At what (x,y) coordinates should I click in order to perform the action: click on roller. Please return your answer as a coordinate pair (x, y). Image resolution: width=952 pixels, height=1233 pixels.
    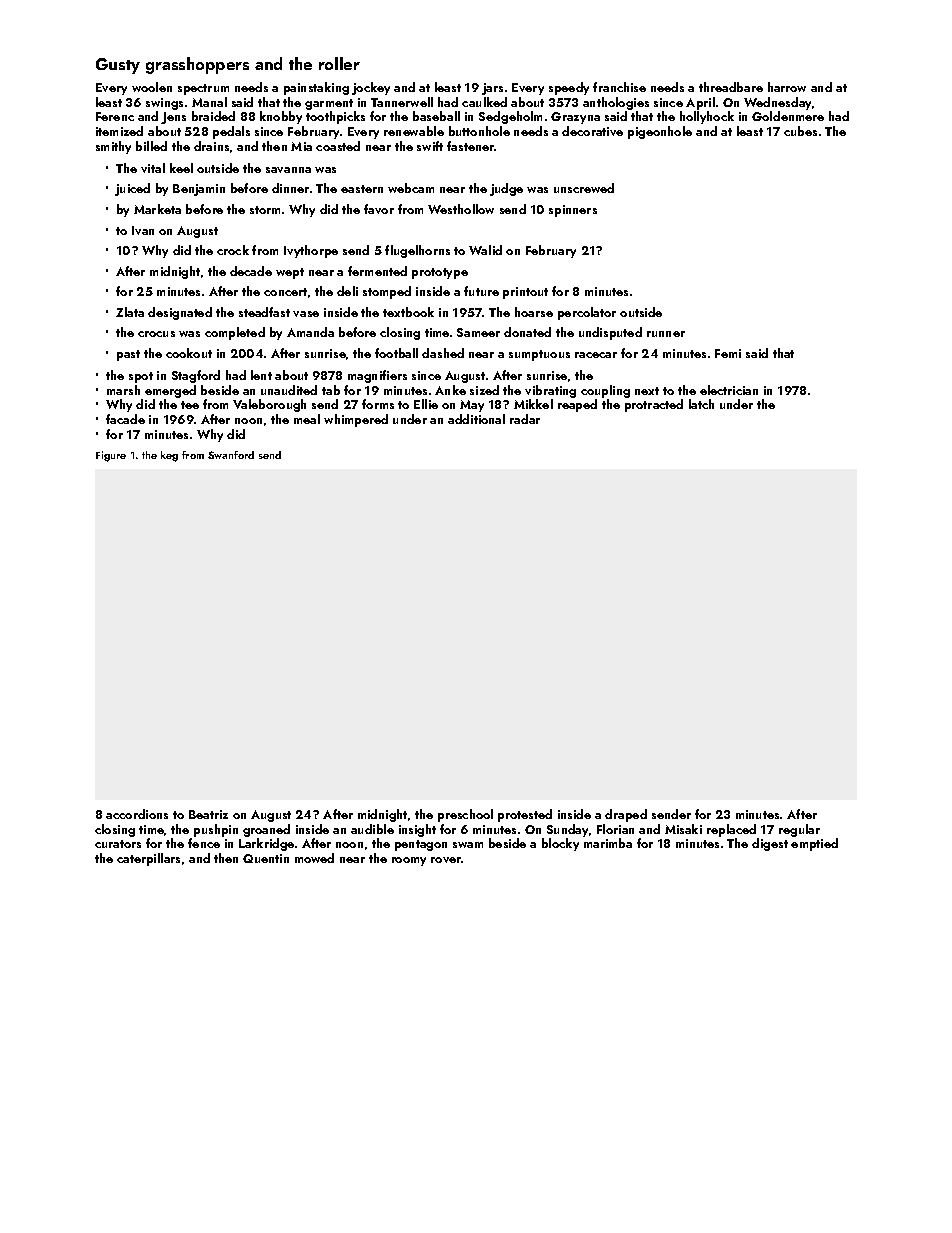
    Looking at the image, I should click on (339, 63).
